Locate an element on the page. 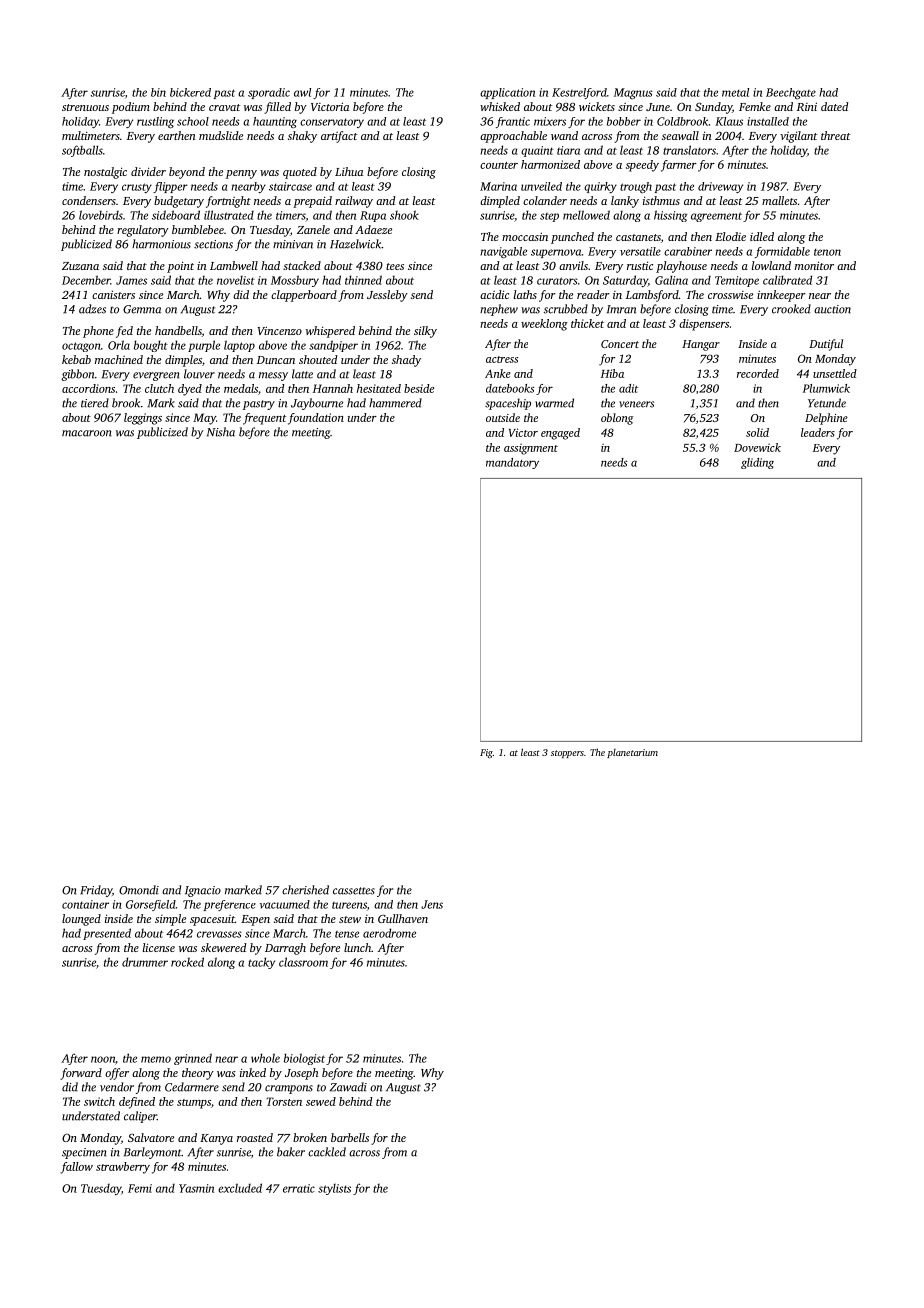 This image has height=1308, width=924. Ignacio is located at coordinates (203, 891).
